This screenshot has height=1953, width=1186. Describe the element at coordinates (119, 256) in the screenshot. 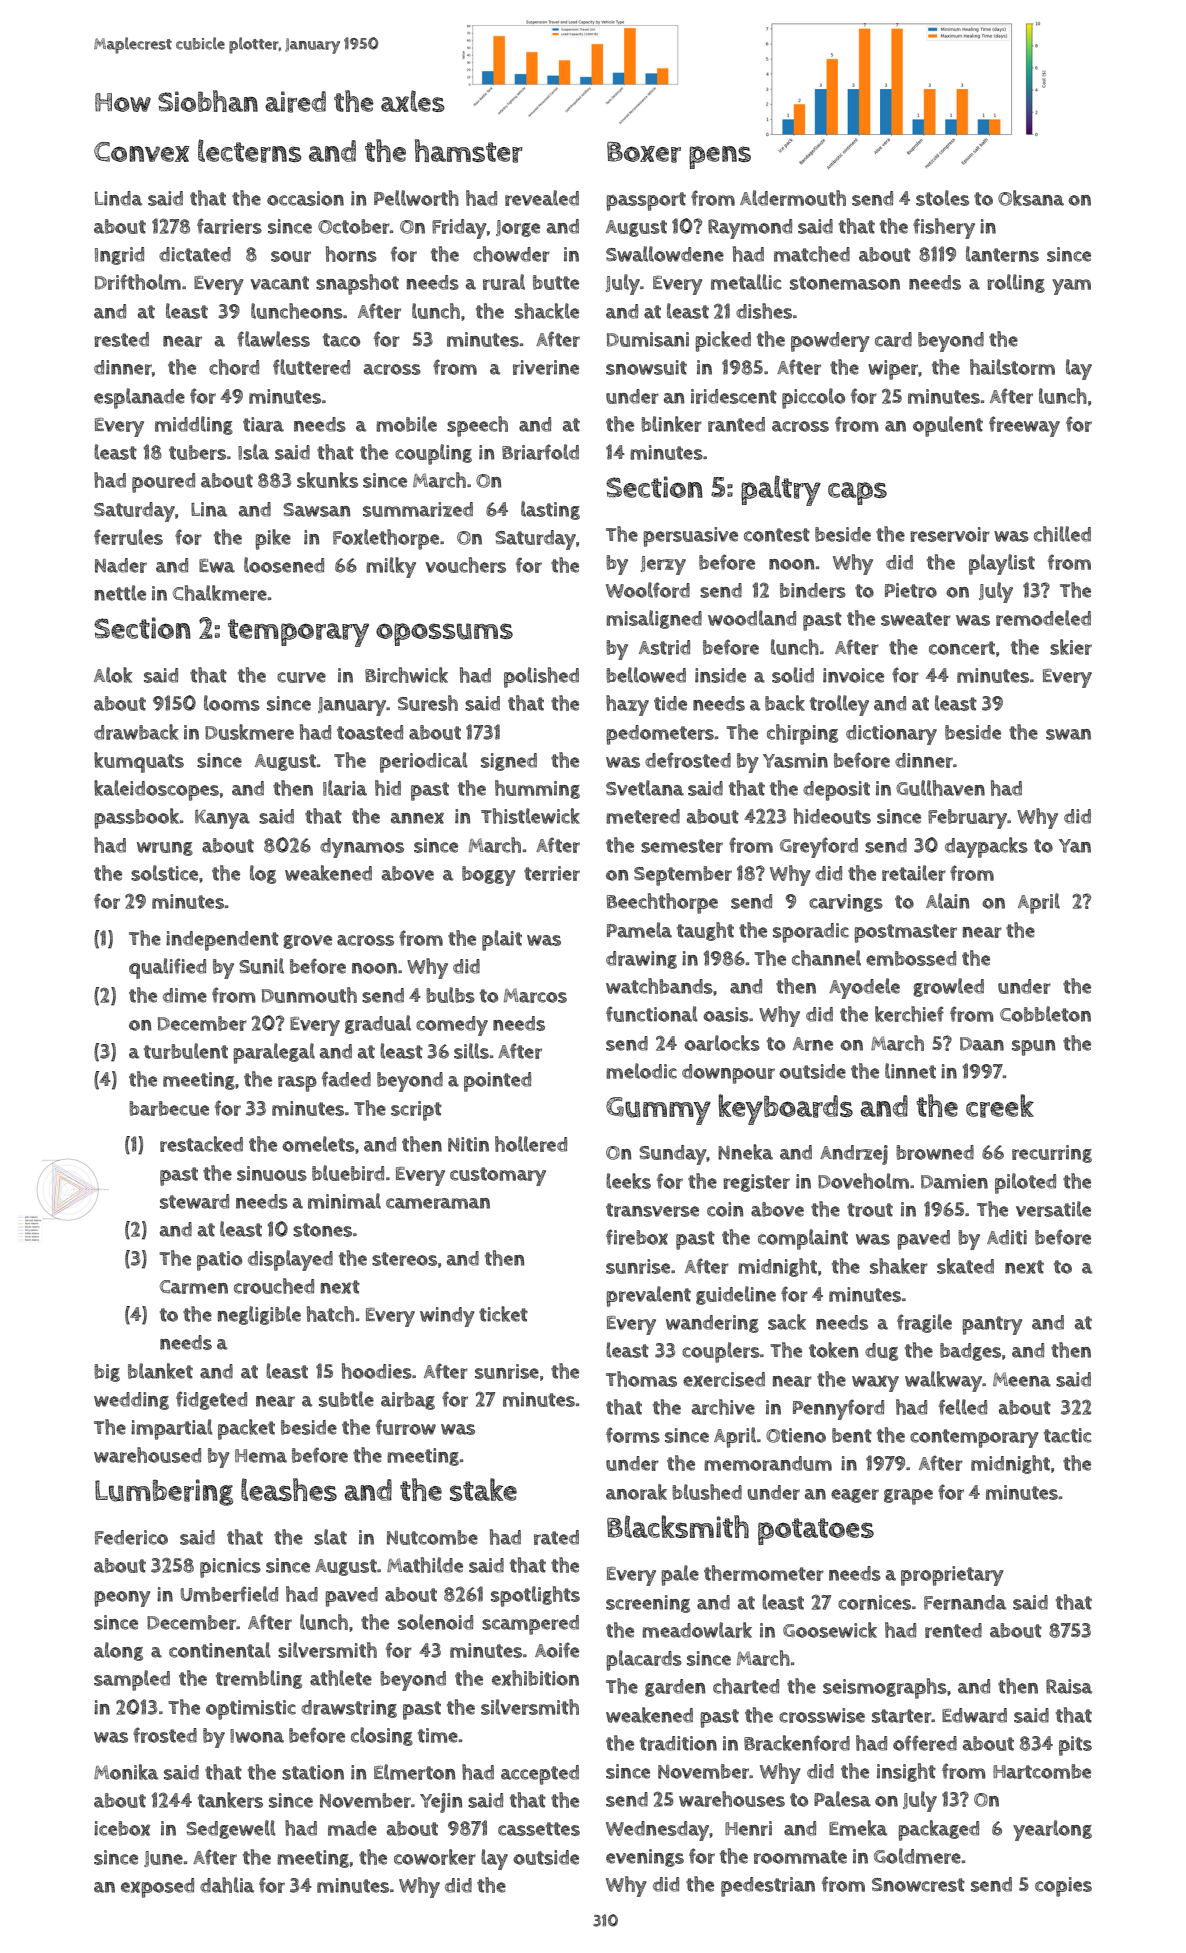

I see `Ingrid` at that location.
